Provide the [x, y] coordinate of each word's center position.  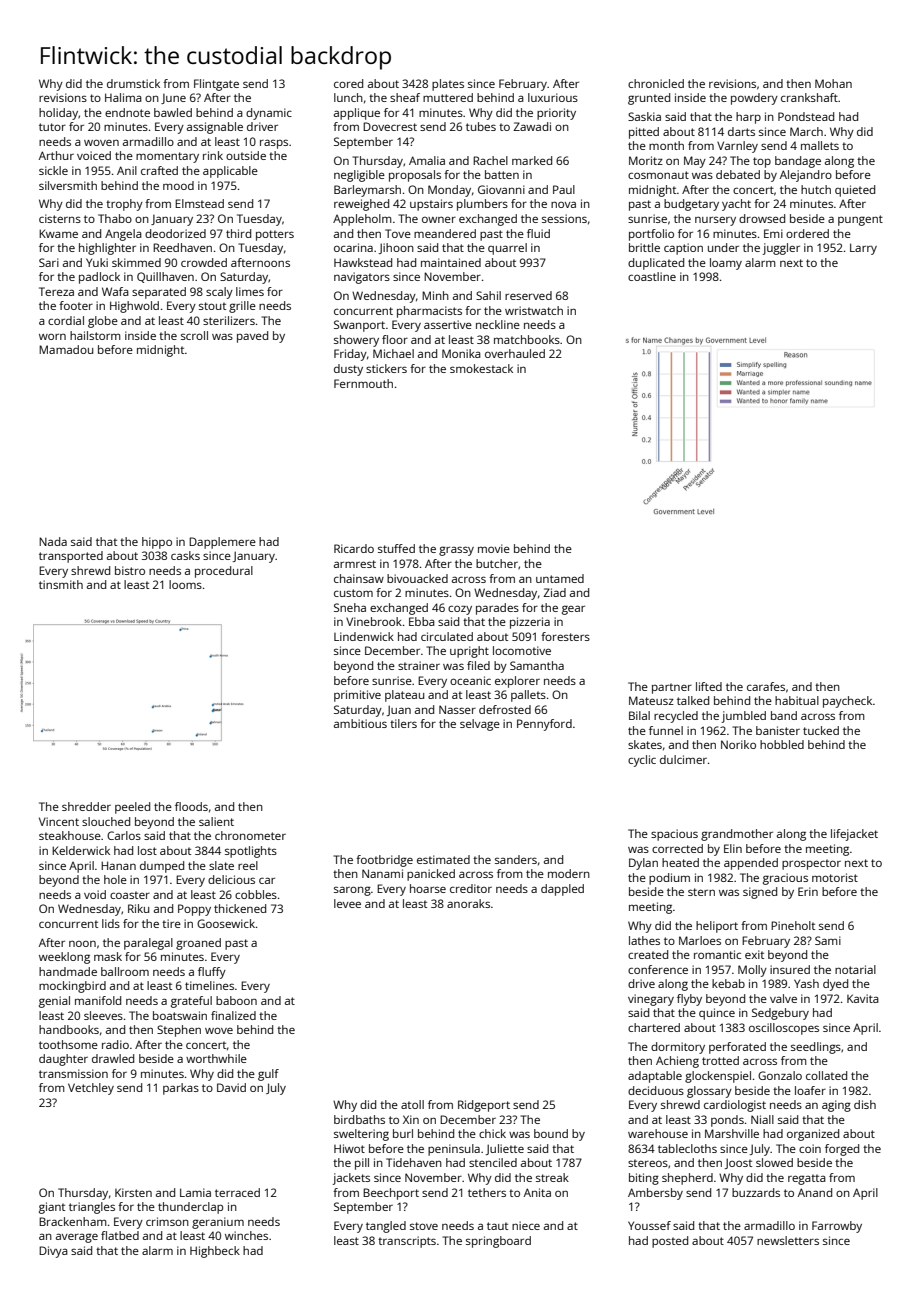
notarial [855, 969]
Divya [53, 1252]
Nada [53, 541]
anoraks [468, 903]
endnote [127, 112]
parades [497, 609]
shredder [86, 806]
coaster [130, 895]
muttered [448, 97]
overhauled [515, 353]
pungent [860, 220]
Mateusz [651, 700]
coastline [652, 276]
